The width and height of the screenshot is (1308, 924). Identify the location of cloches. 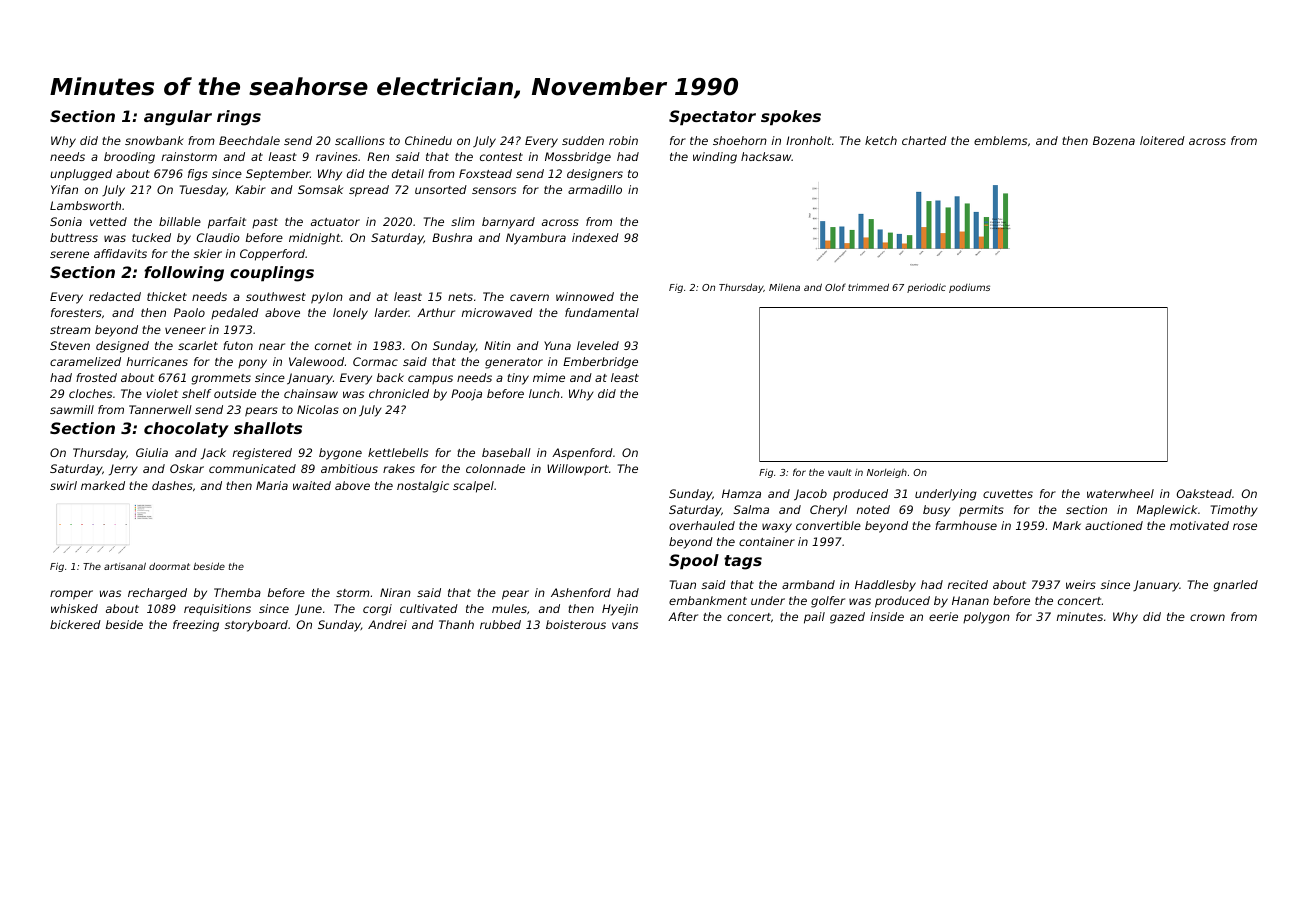
(90, 393).
